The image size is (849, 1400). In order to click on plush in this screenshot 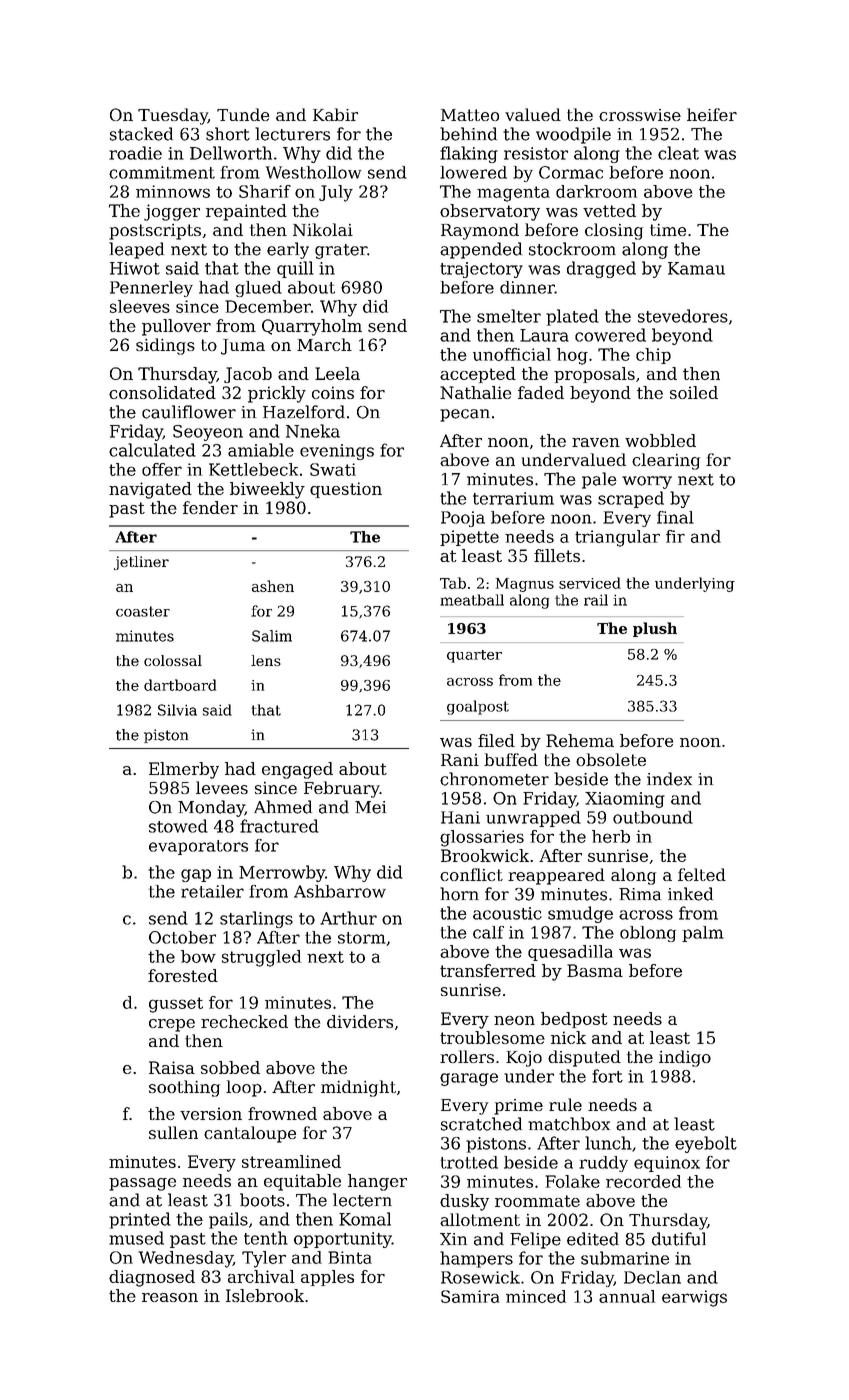, I will do `click(655, 629)`.
